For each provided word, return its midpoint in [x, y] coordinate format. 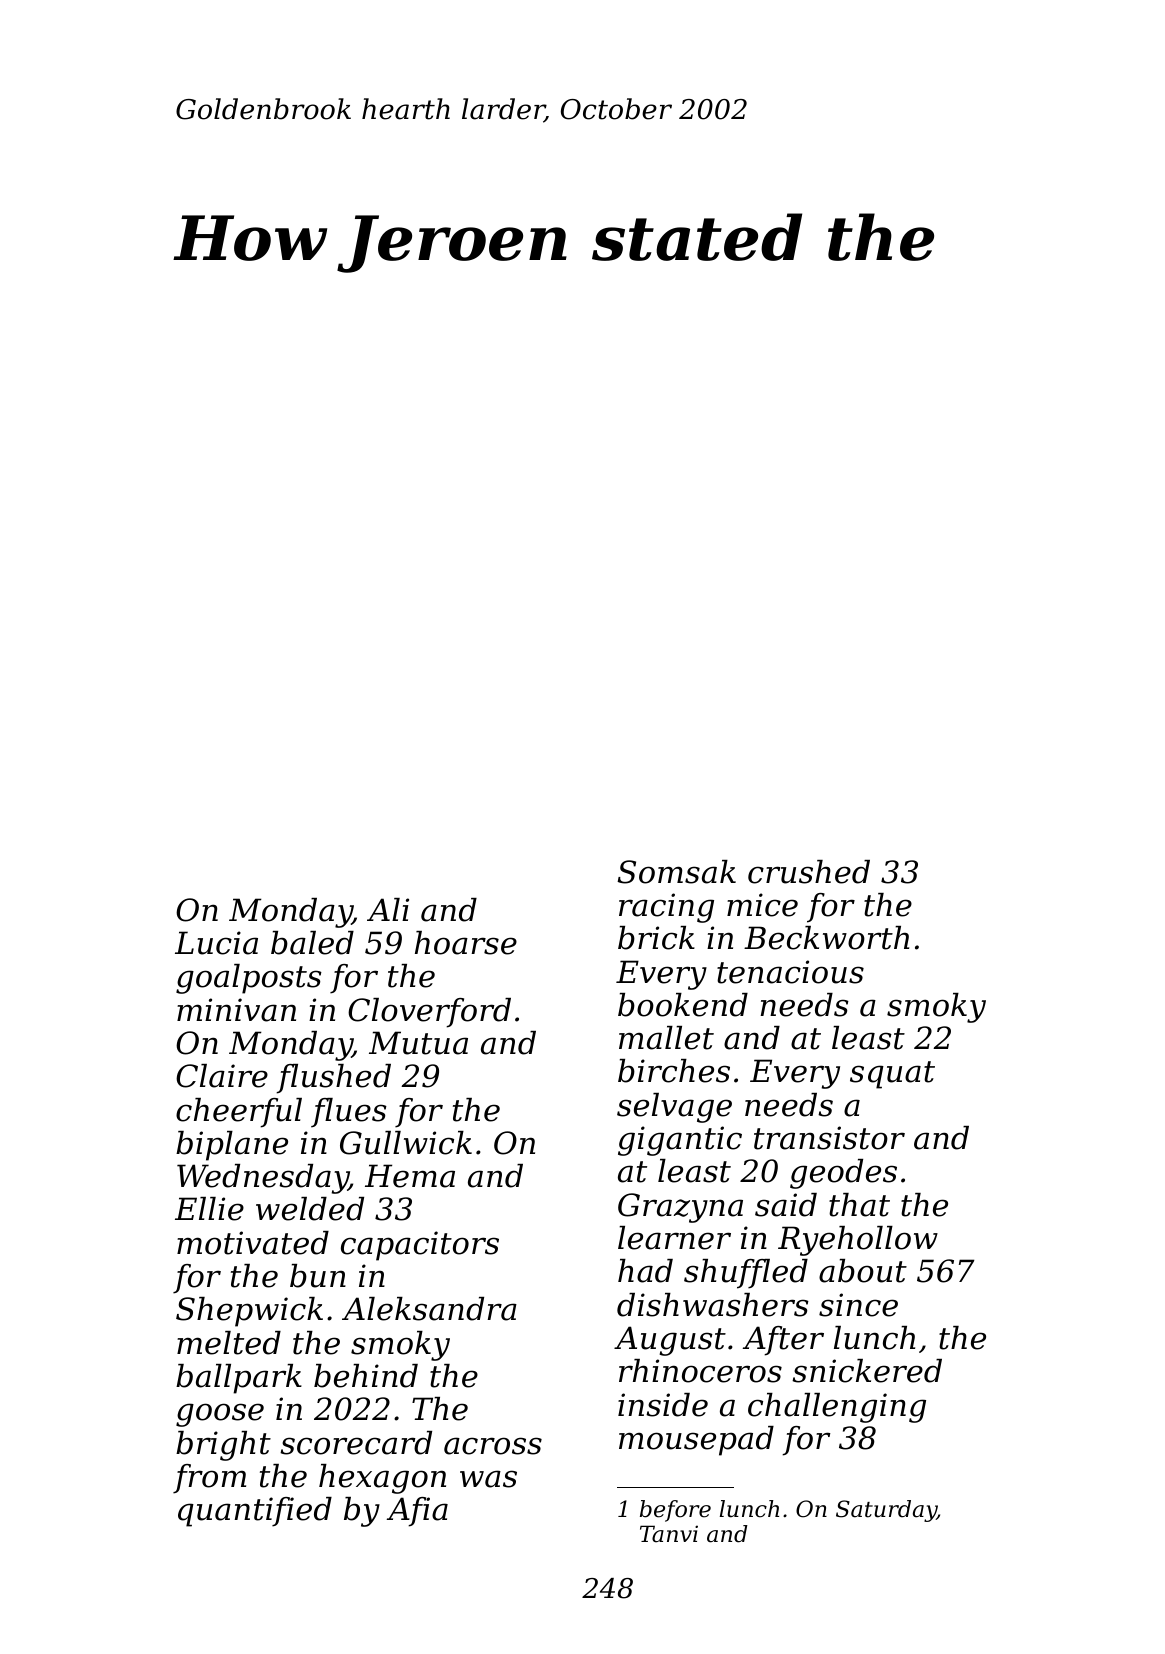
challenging [837, 1408]
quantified [255, 1512]
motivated [253, 1243]
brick [656, 938]
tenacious [790, 972]
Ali [388, 909]
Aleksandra [429, 1309]
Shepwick [249, 1312]
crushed [809, 872]
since [858, 1305]
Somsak [676, 872]
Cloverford [429, 1013]
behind [366, 1376]
